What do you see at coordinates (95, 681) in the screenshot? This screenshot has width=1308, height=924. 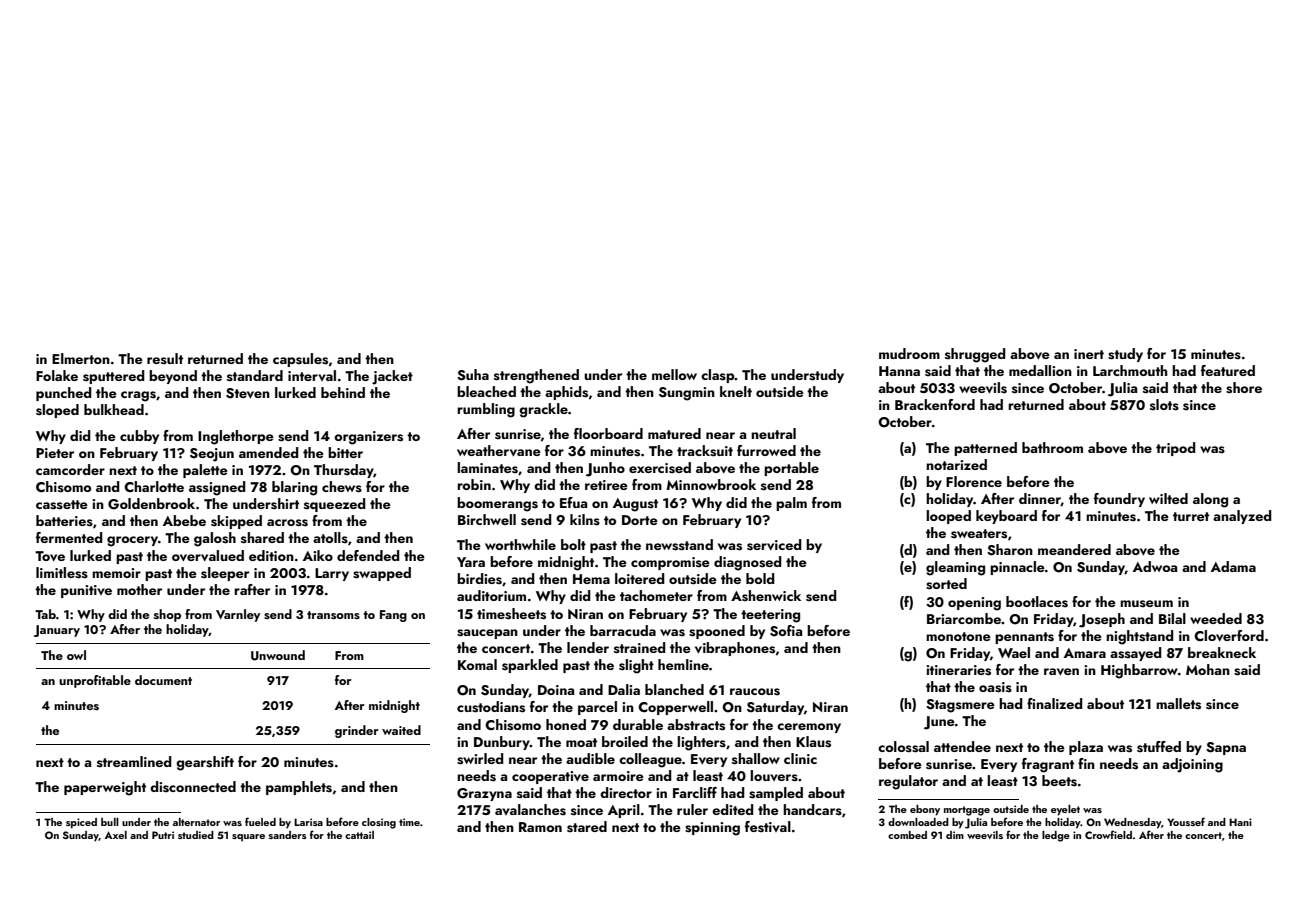 I see `unprofitable` at bounding box center [95, 681].
